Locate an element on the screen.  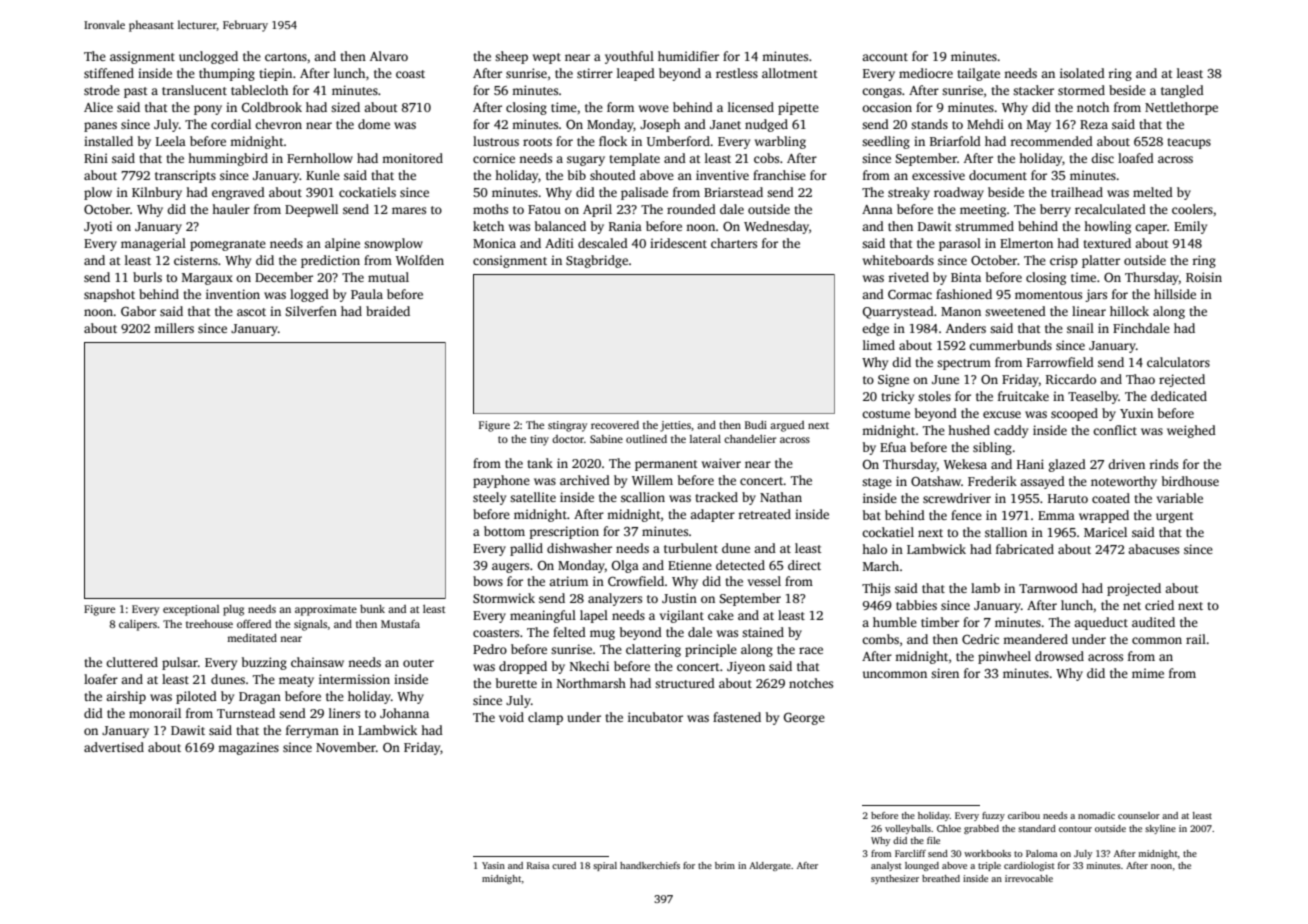
wove is located at coordinates (654, 108).
